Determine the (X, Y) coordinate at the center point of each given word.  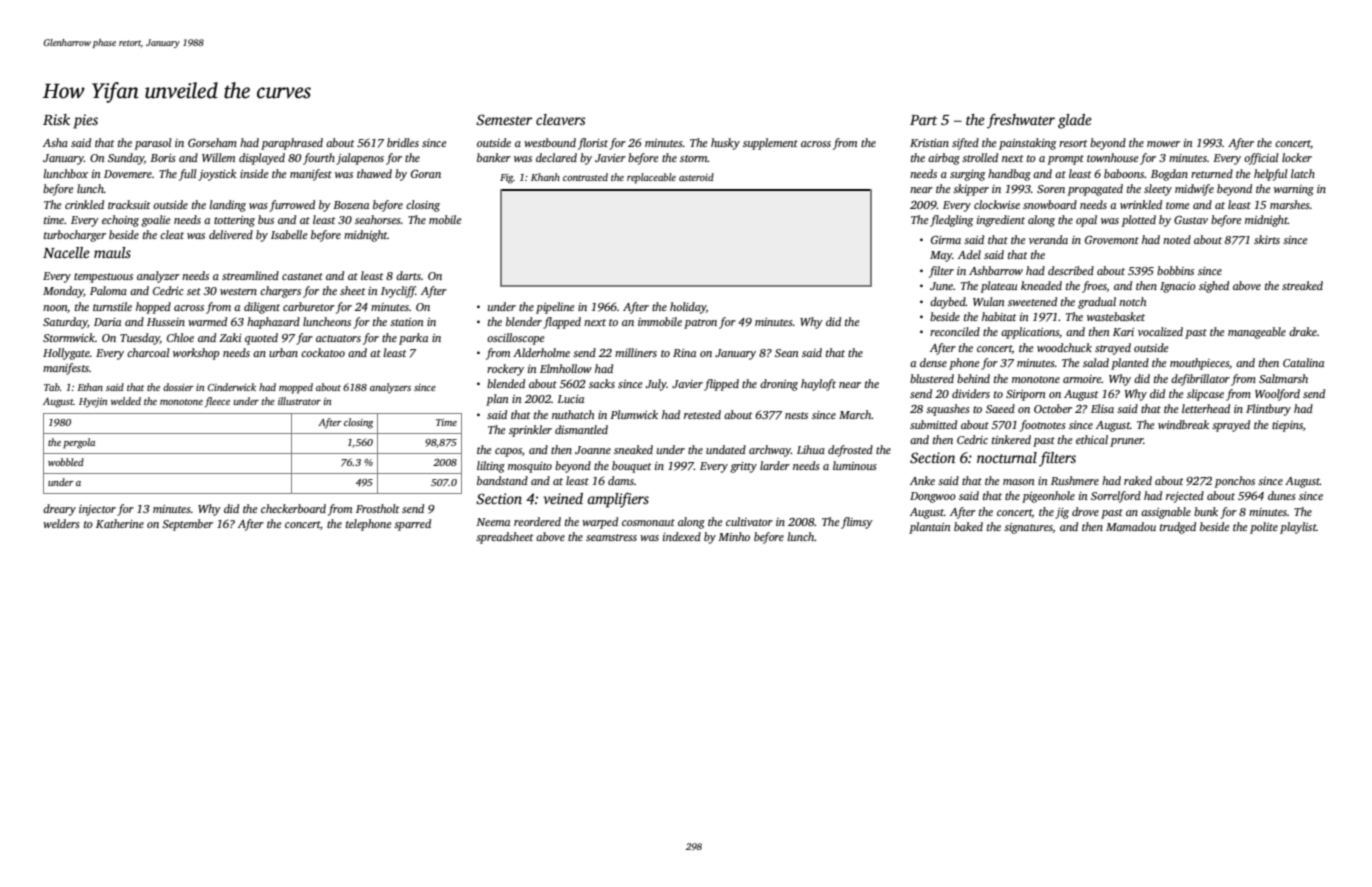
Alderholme (541, 352)
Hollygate (66, 354)
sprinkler (530, 431)
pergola (79, 443)
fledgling (951, 221)
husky (725, 144)
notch (1132, 301)
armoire (1082, 379)
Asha (55, 142)
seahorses (378, 219)
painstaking (1027, 144)
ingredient (1001, 221)
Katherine (120, 523)
